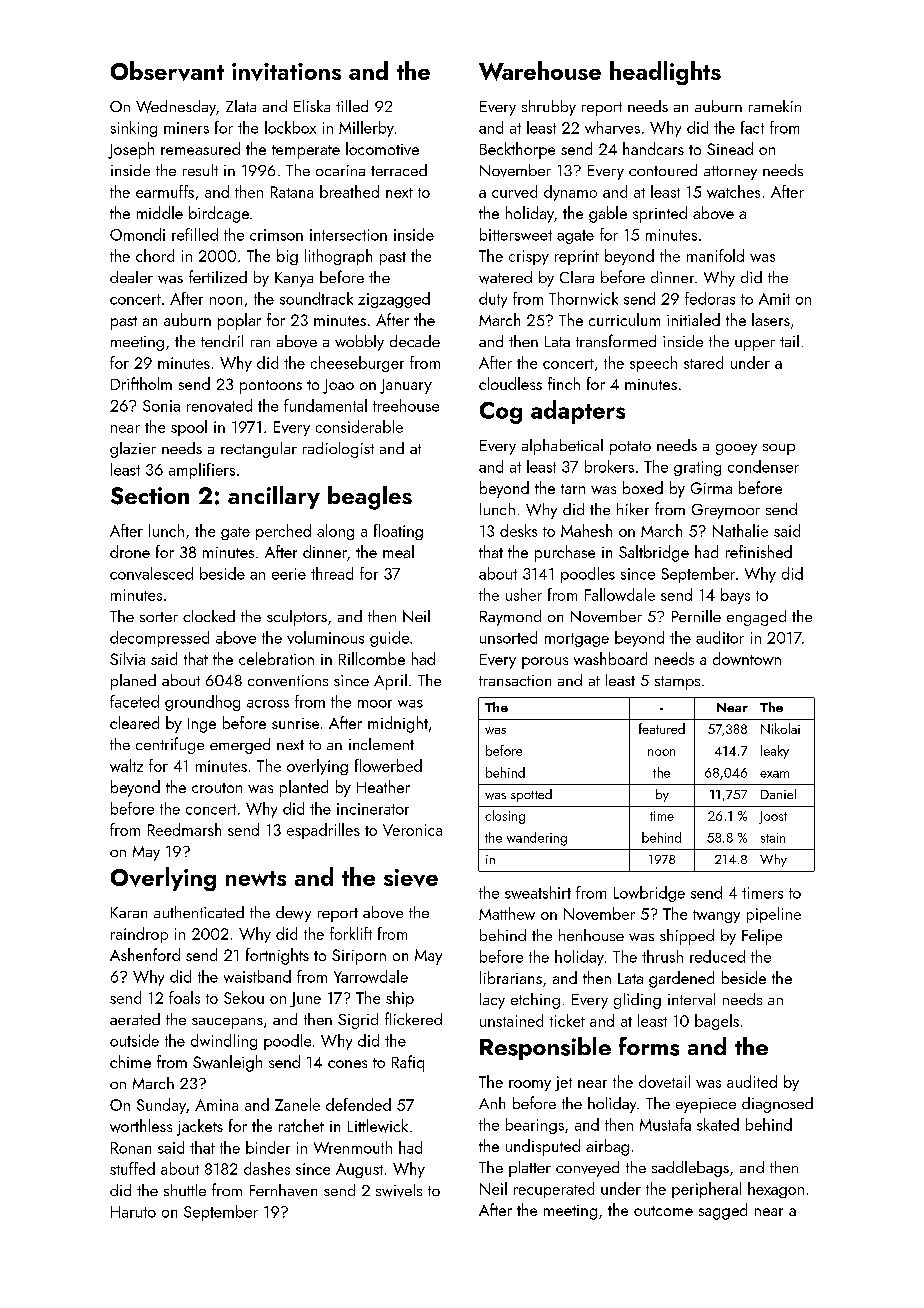  Describe the element at coordinates (202, 471) in the screenshot. I see `amplifiers` at that location.
